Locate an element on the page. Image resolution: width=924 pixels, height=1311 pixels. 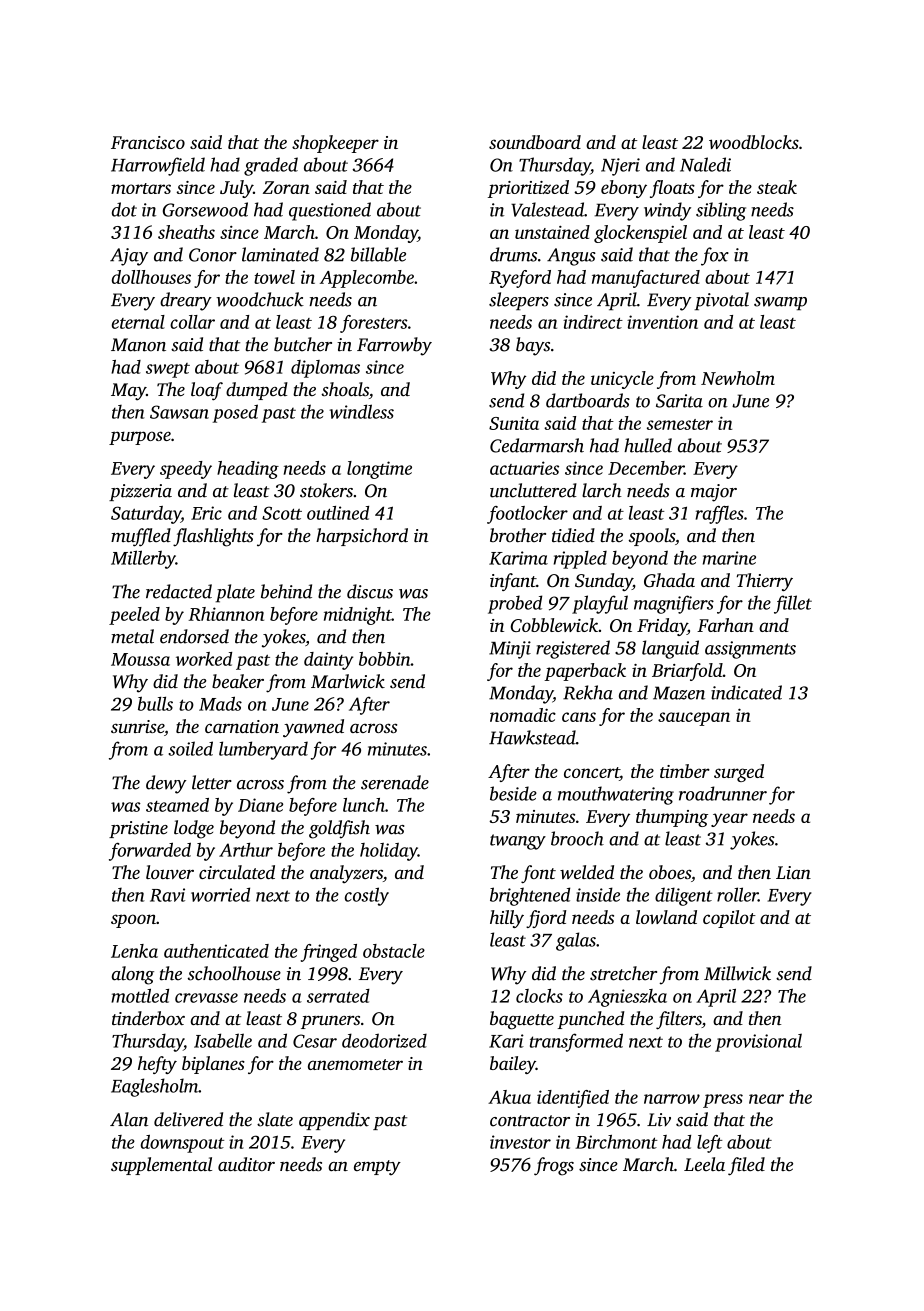
serenade is located at coordinates (395, 782).
